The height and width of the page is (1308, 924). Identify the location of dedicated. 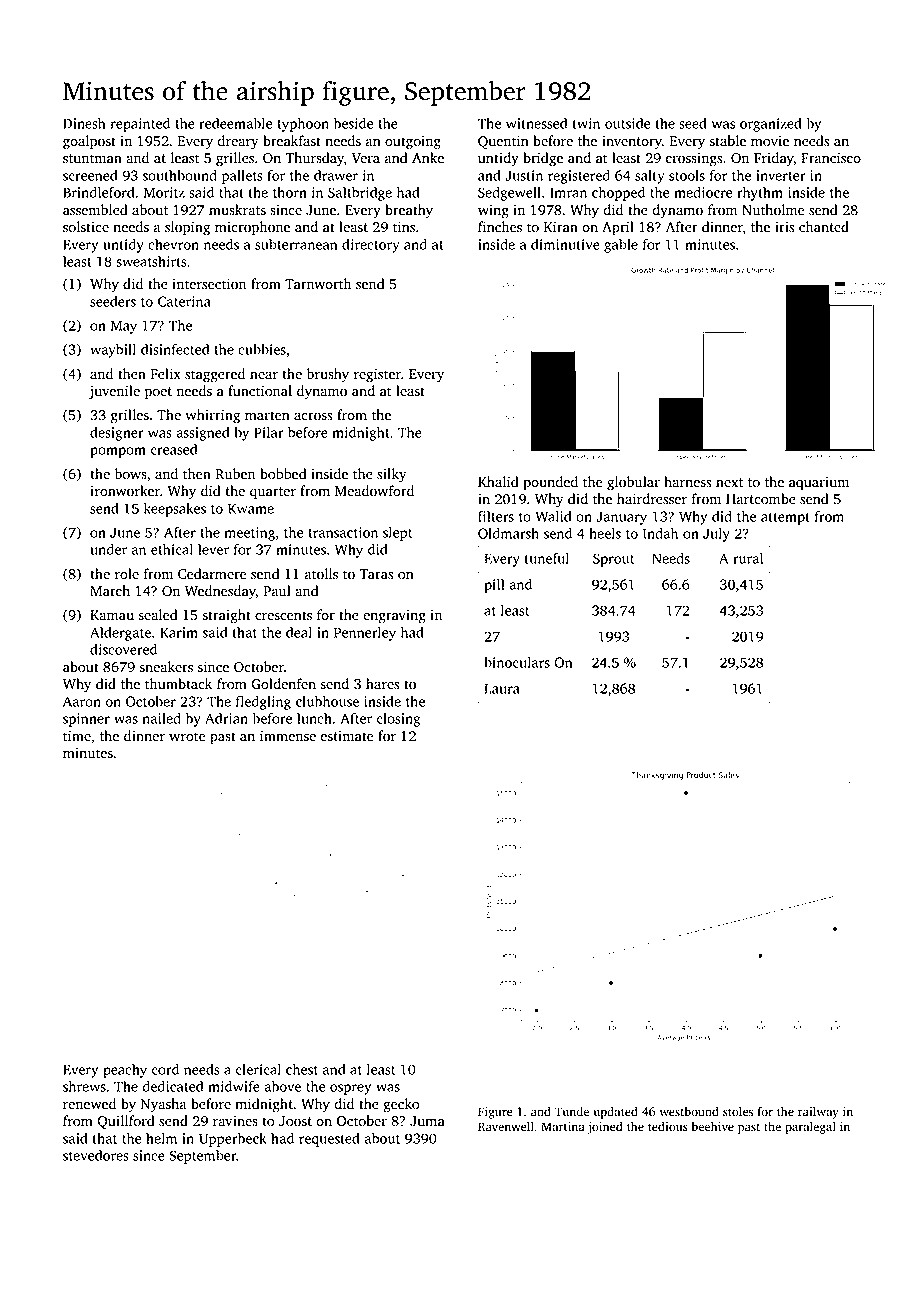
(173, 1086).
